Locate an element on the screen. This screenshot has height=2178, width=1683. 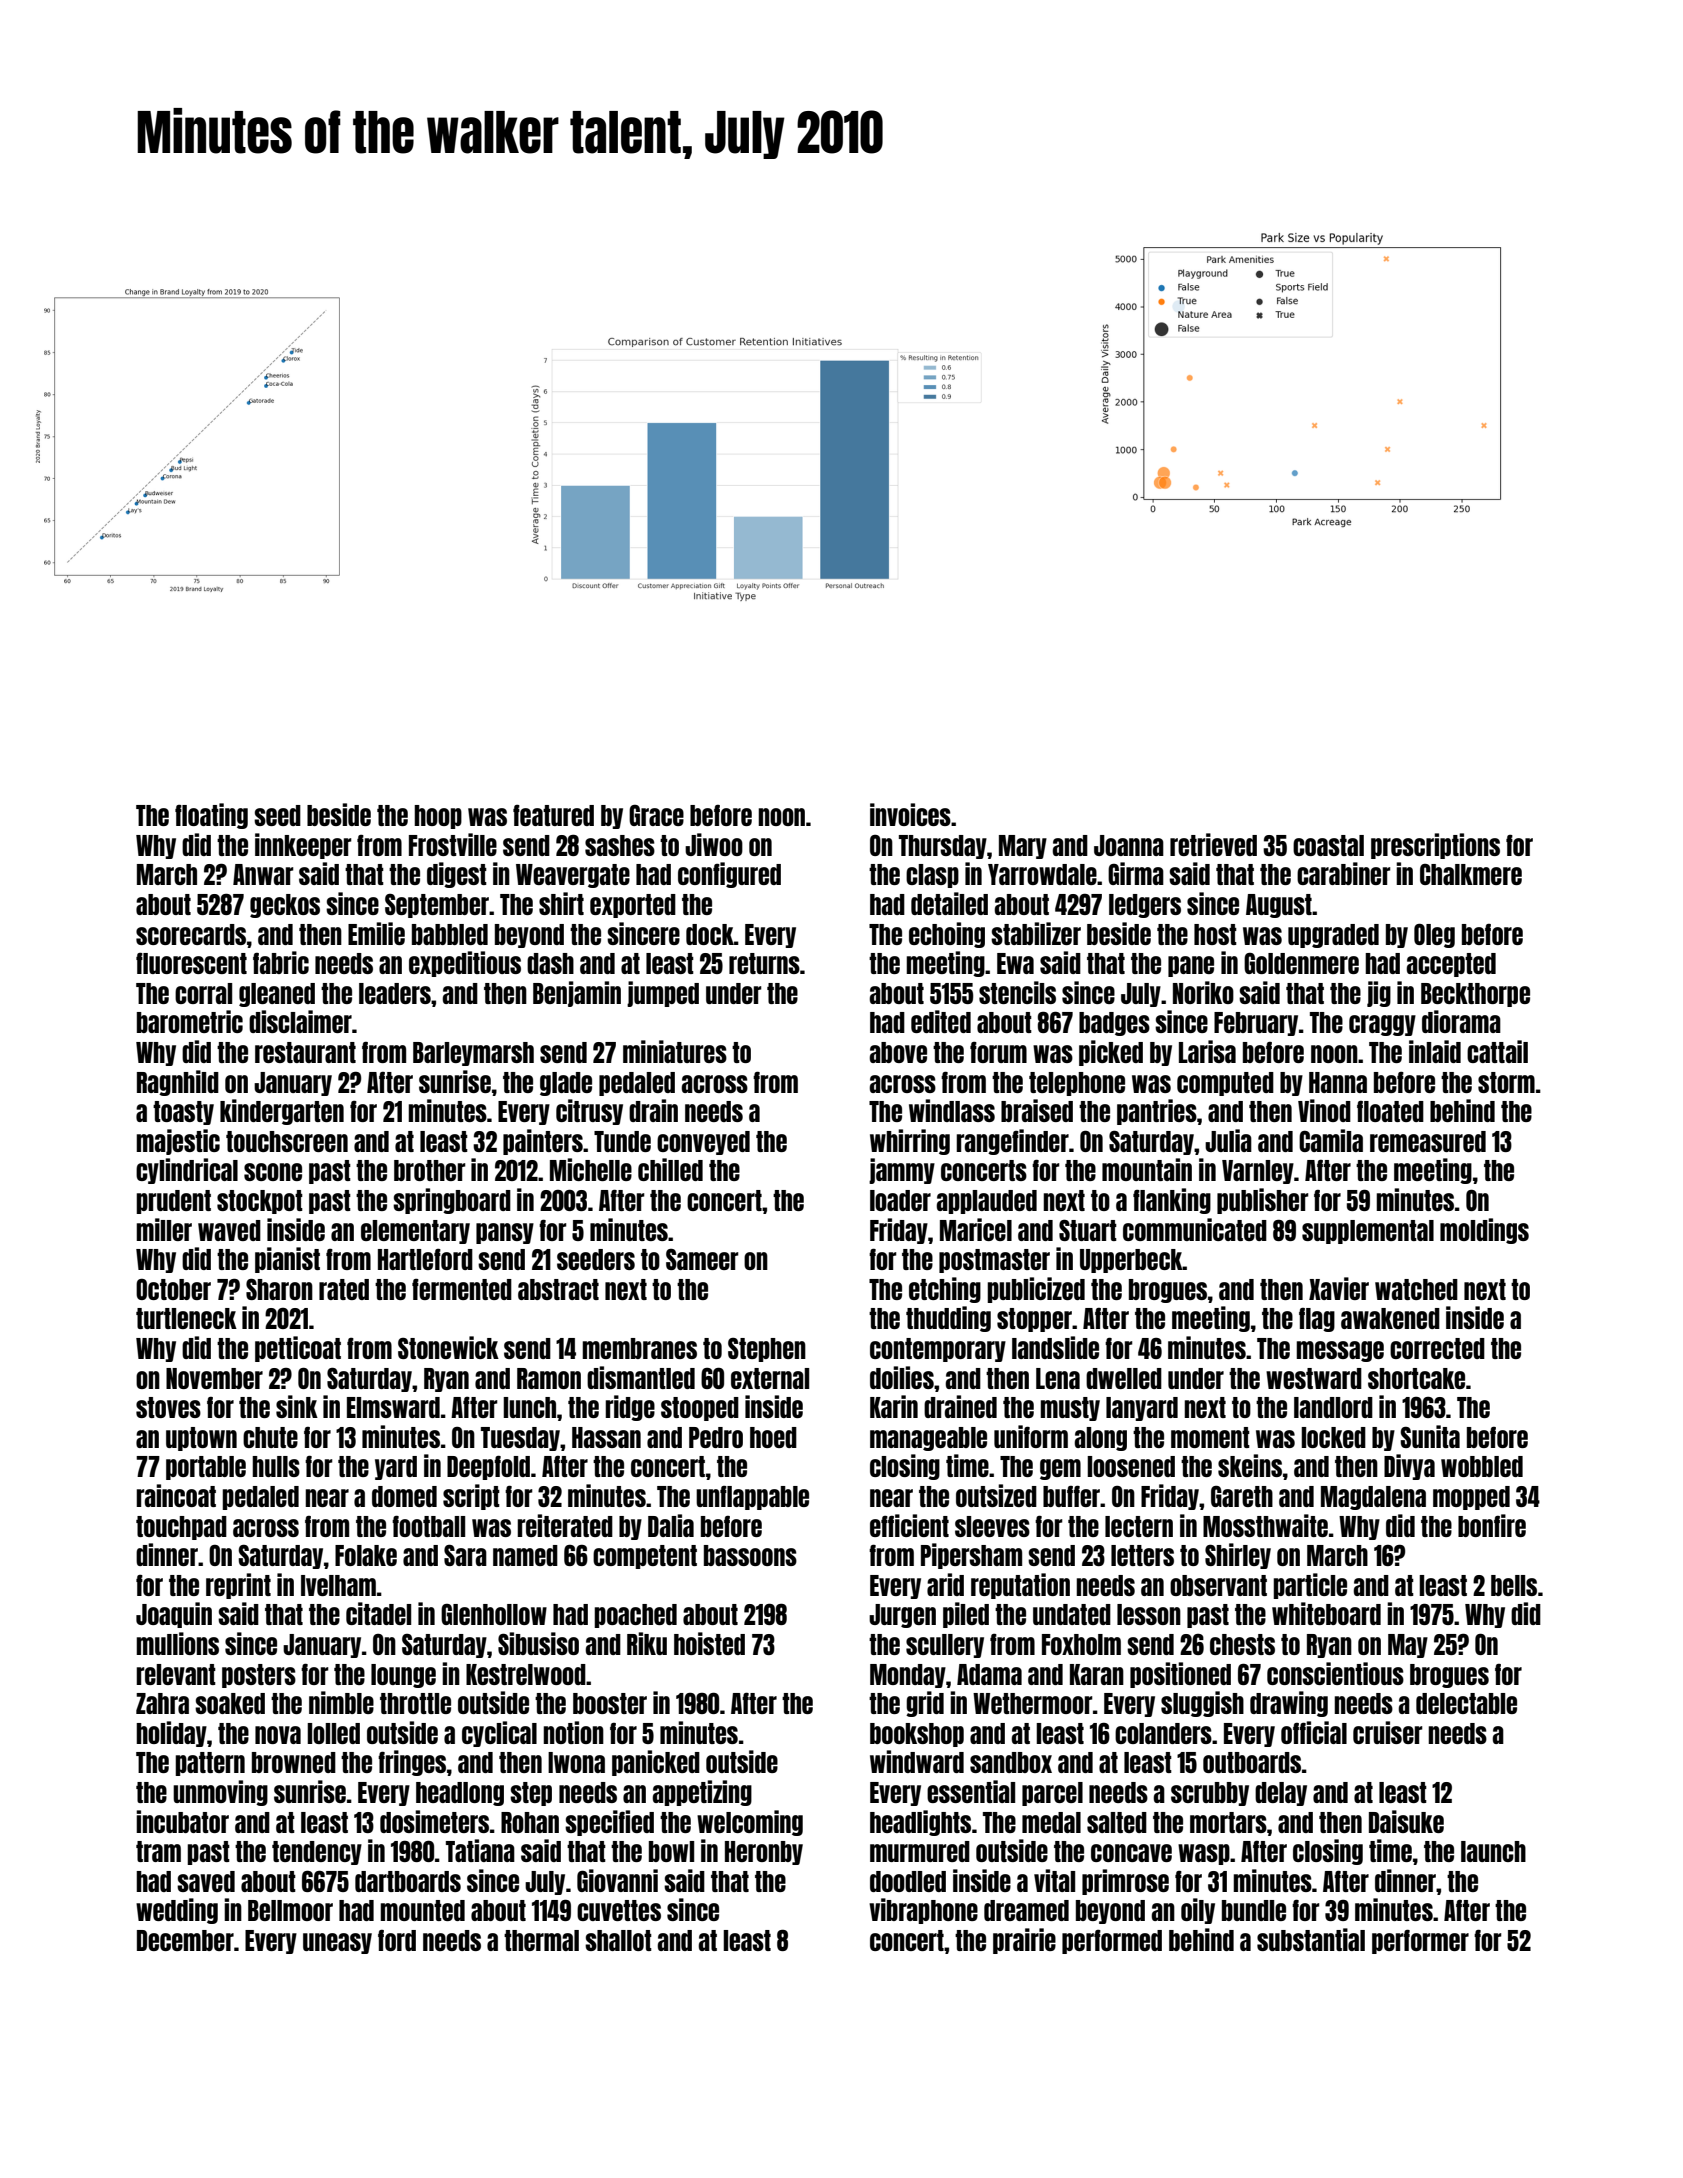
coastal is located at coordinates (1328, 845).
